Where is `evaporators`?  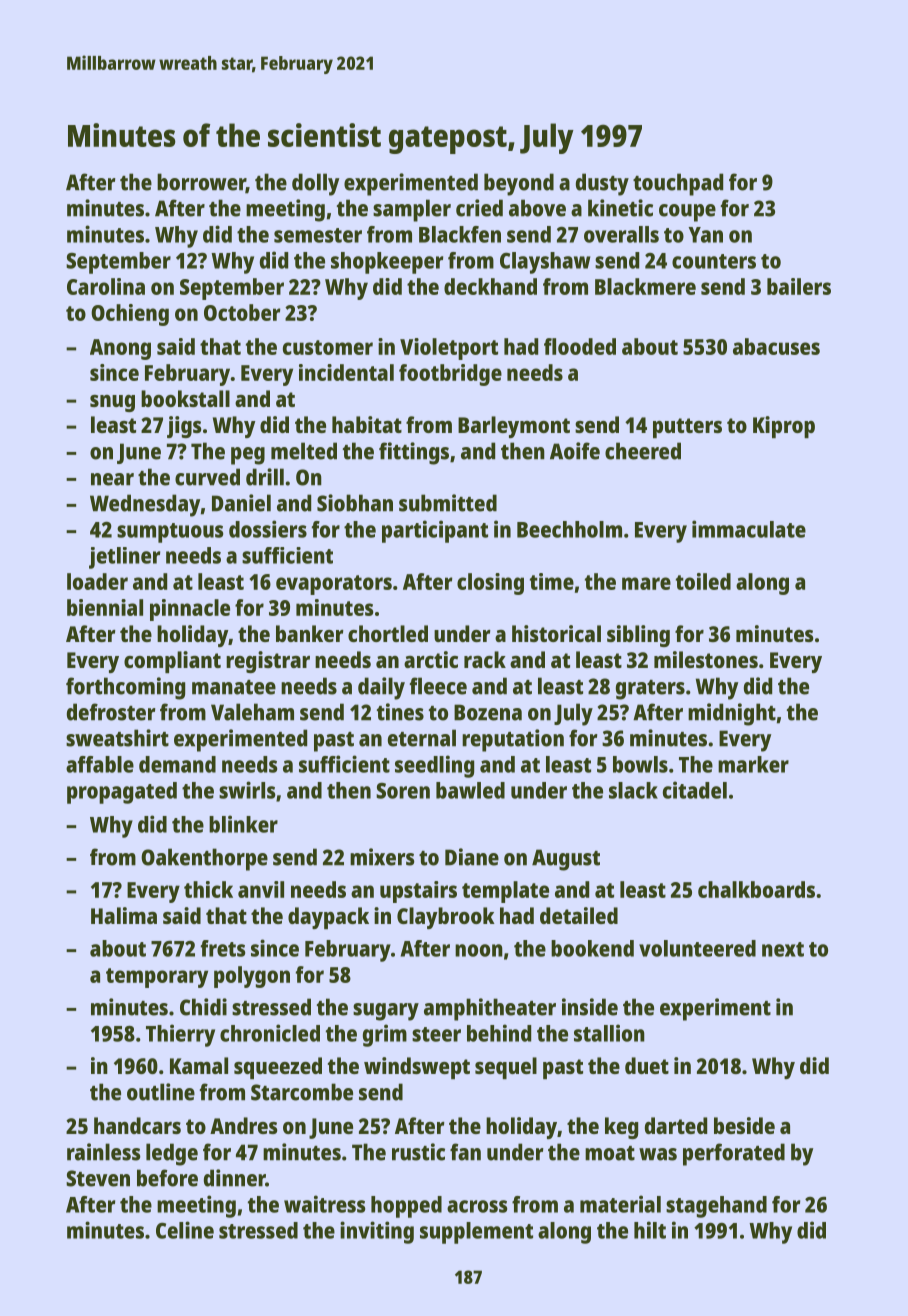 evaporators is located at coordinates (334, 585).
